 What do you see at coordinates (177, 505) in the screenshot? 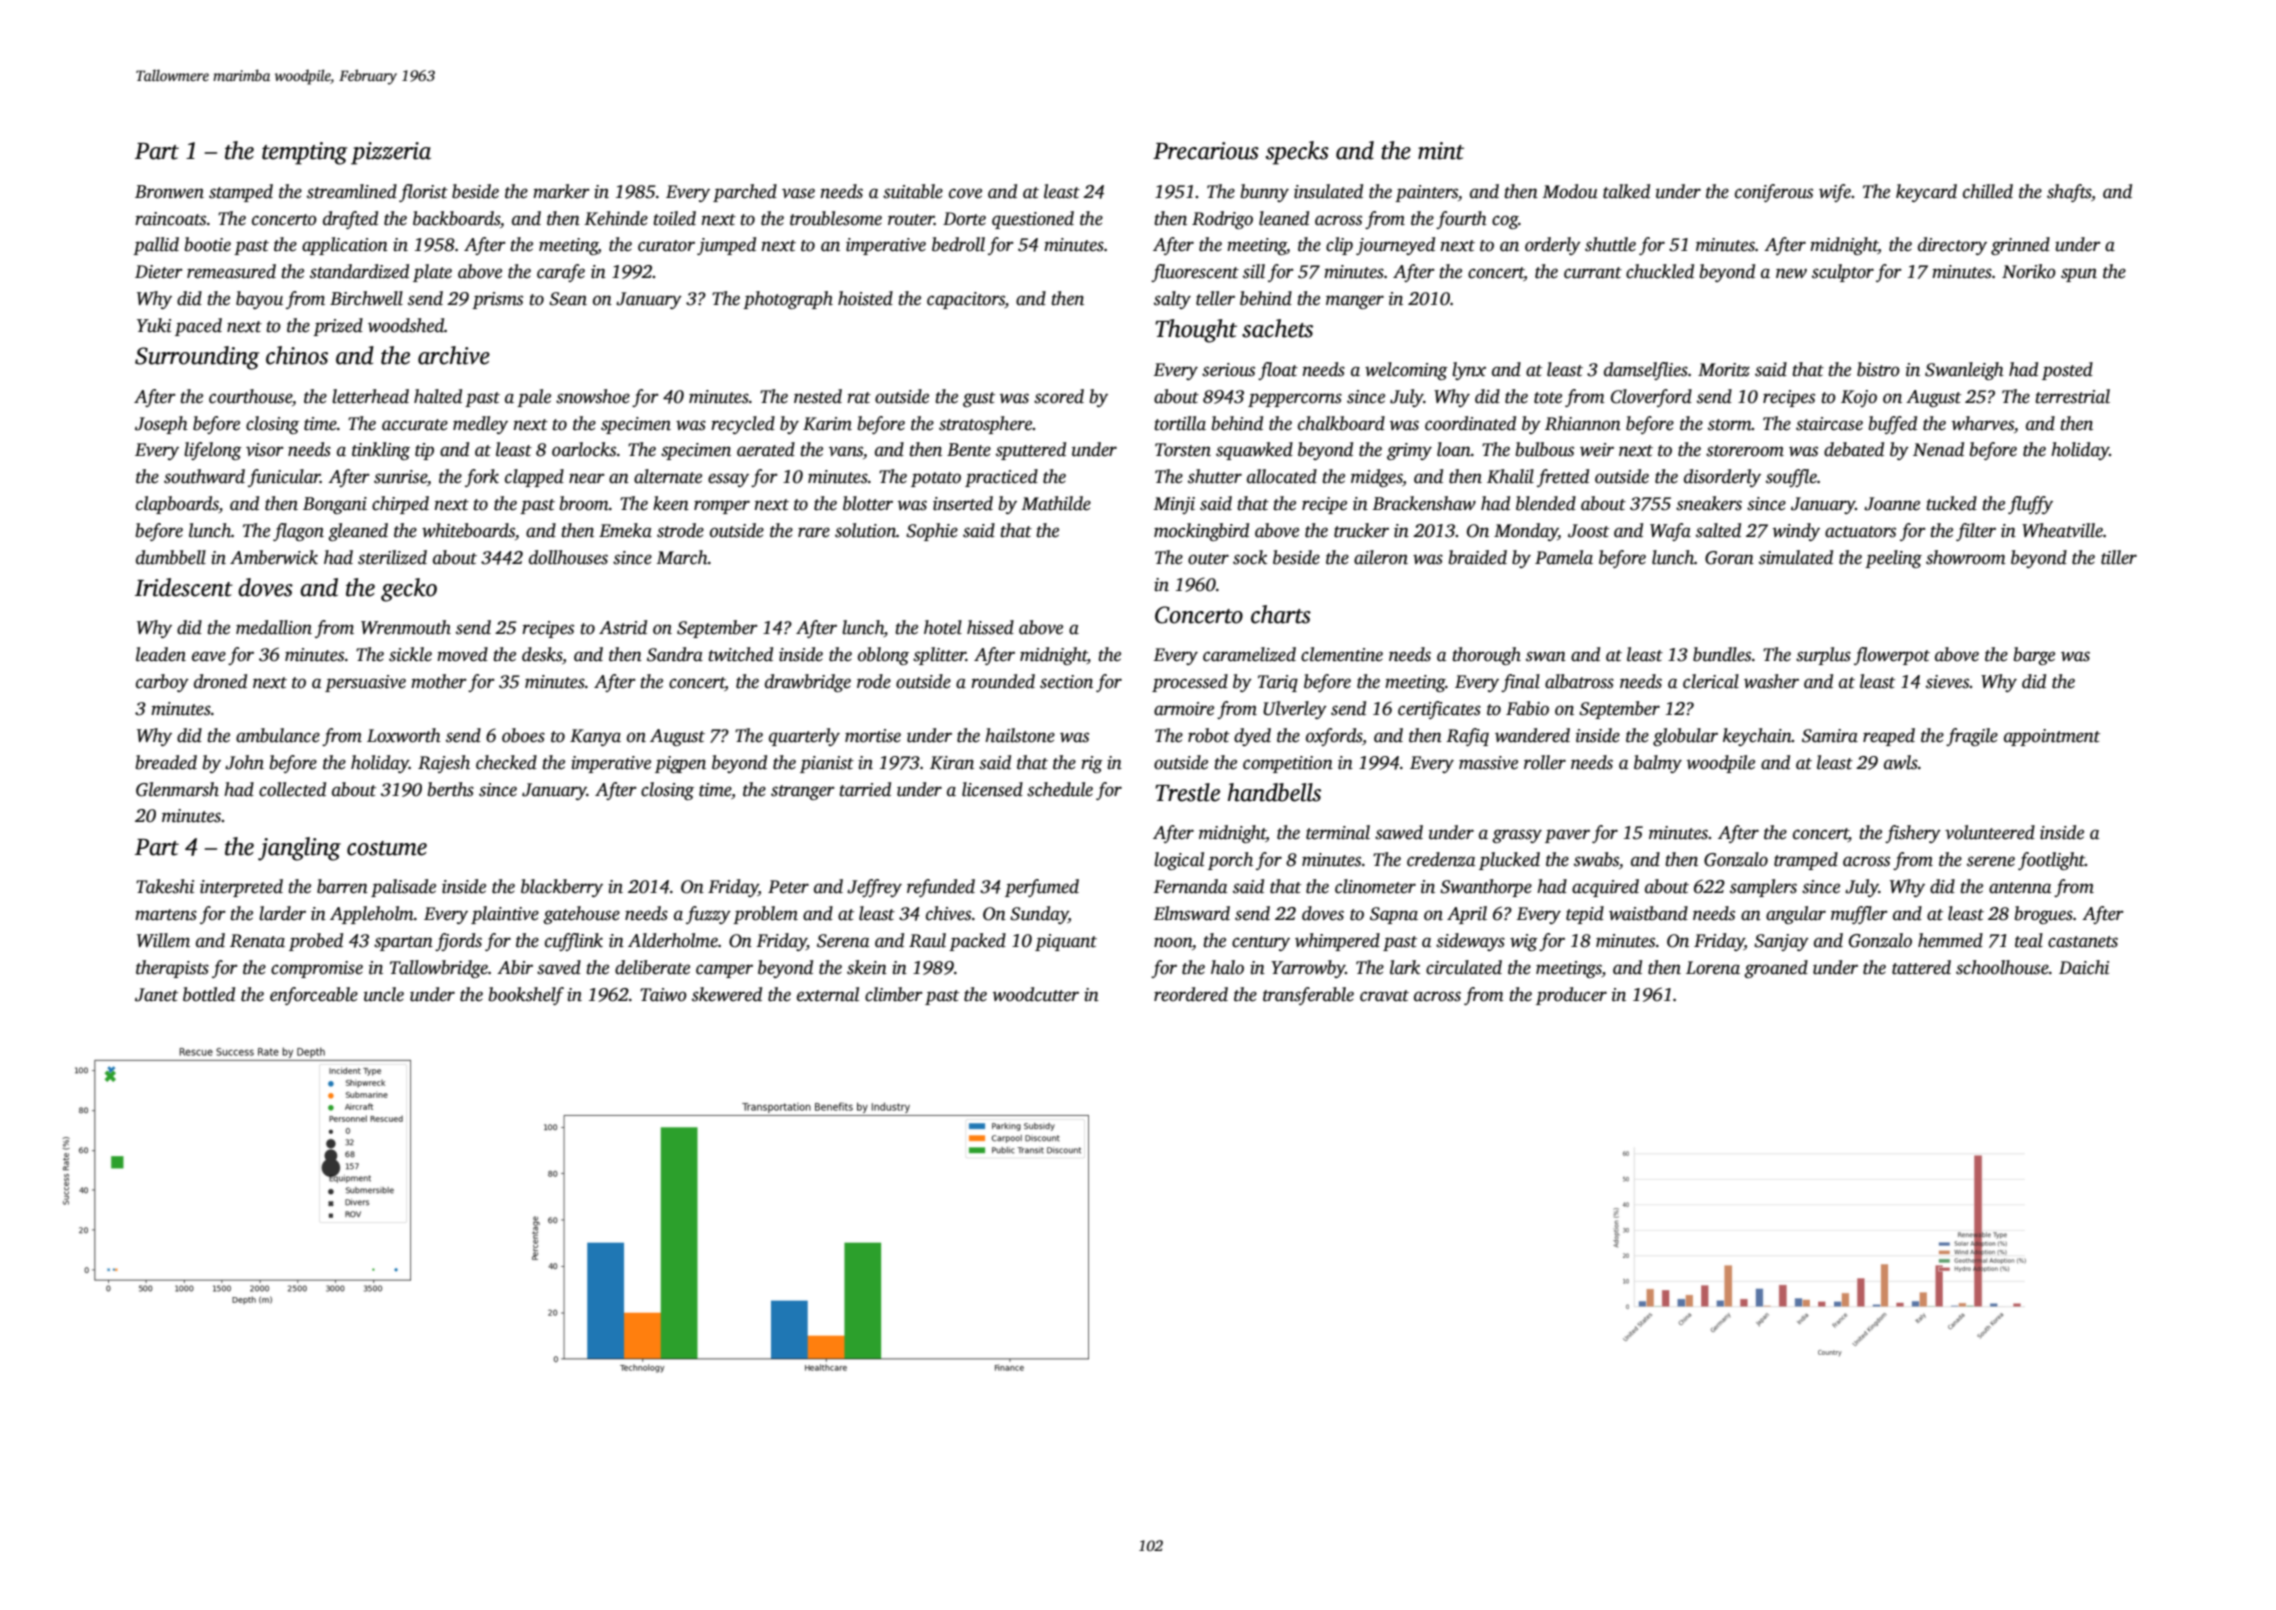
I see `clapboards` at bounding box center [177, 505].
